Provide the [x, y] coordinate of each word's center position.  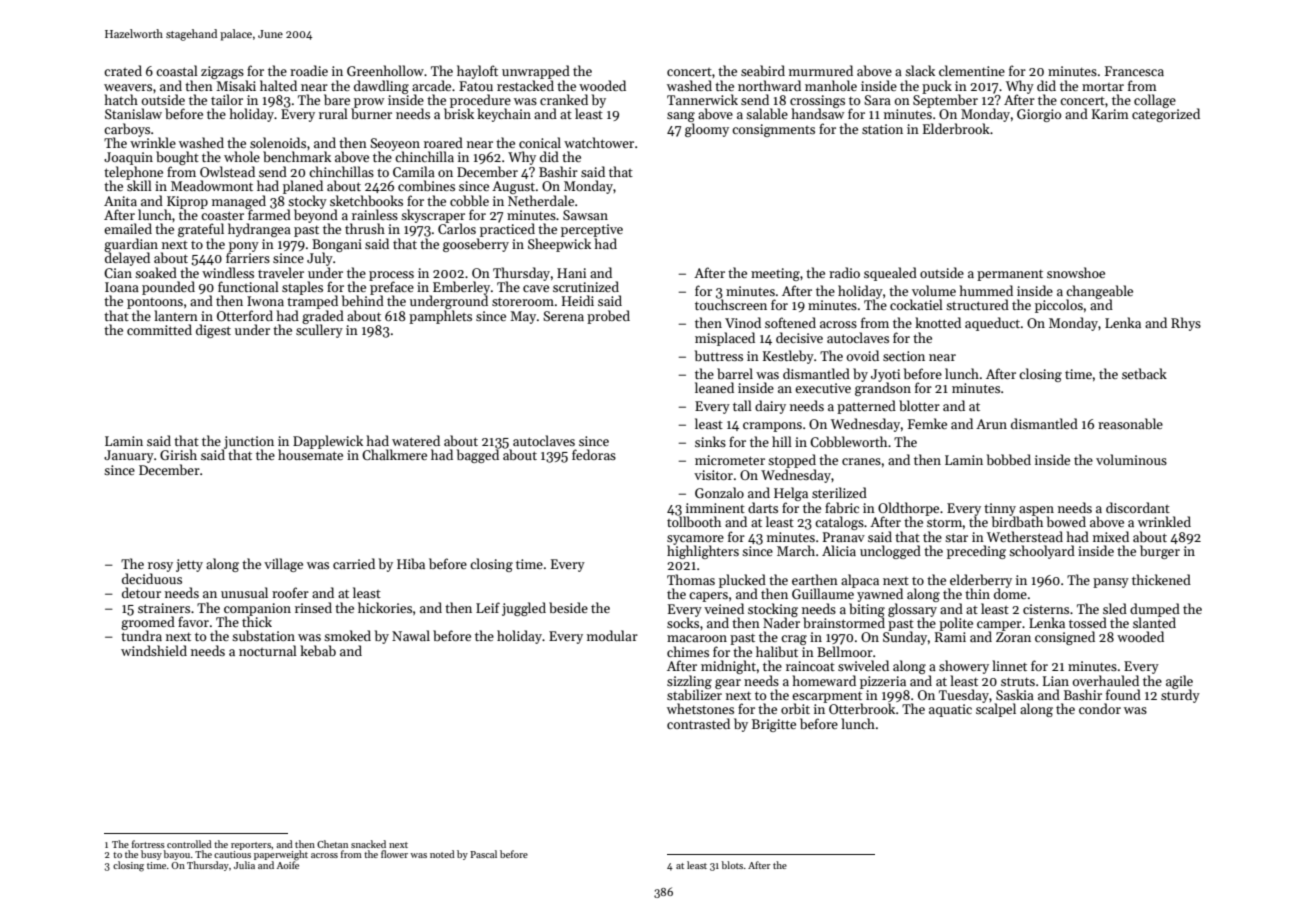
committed [159, 329]
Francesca [1134, 71]
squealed [890, 274]
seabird [763, 70]
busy [151, 855]
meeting [775, 274]
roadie [309, 70]
